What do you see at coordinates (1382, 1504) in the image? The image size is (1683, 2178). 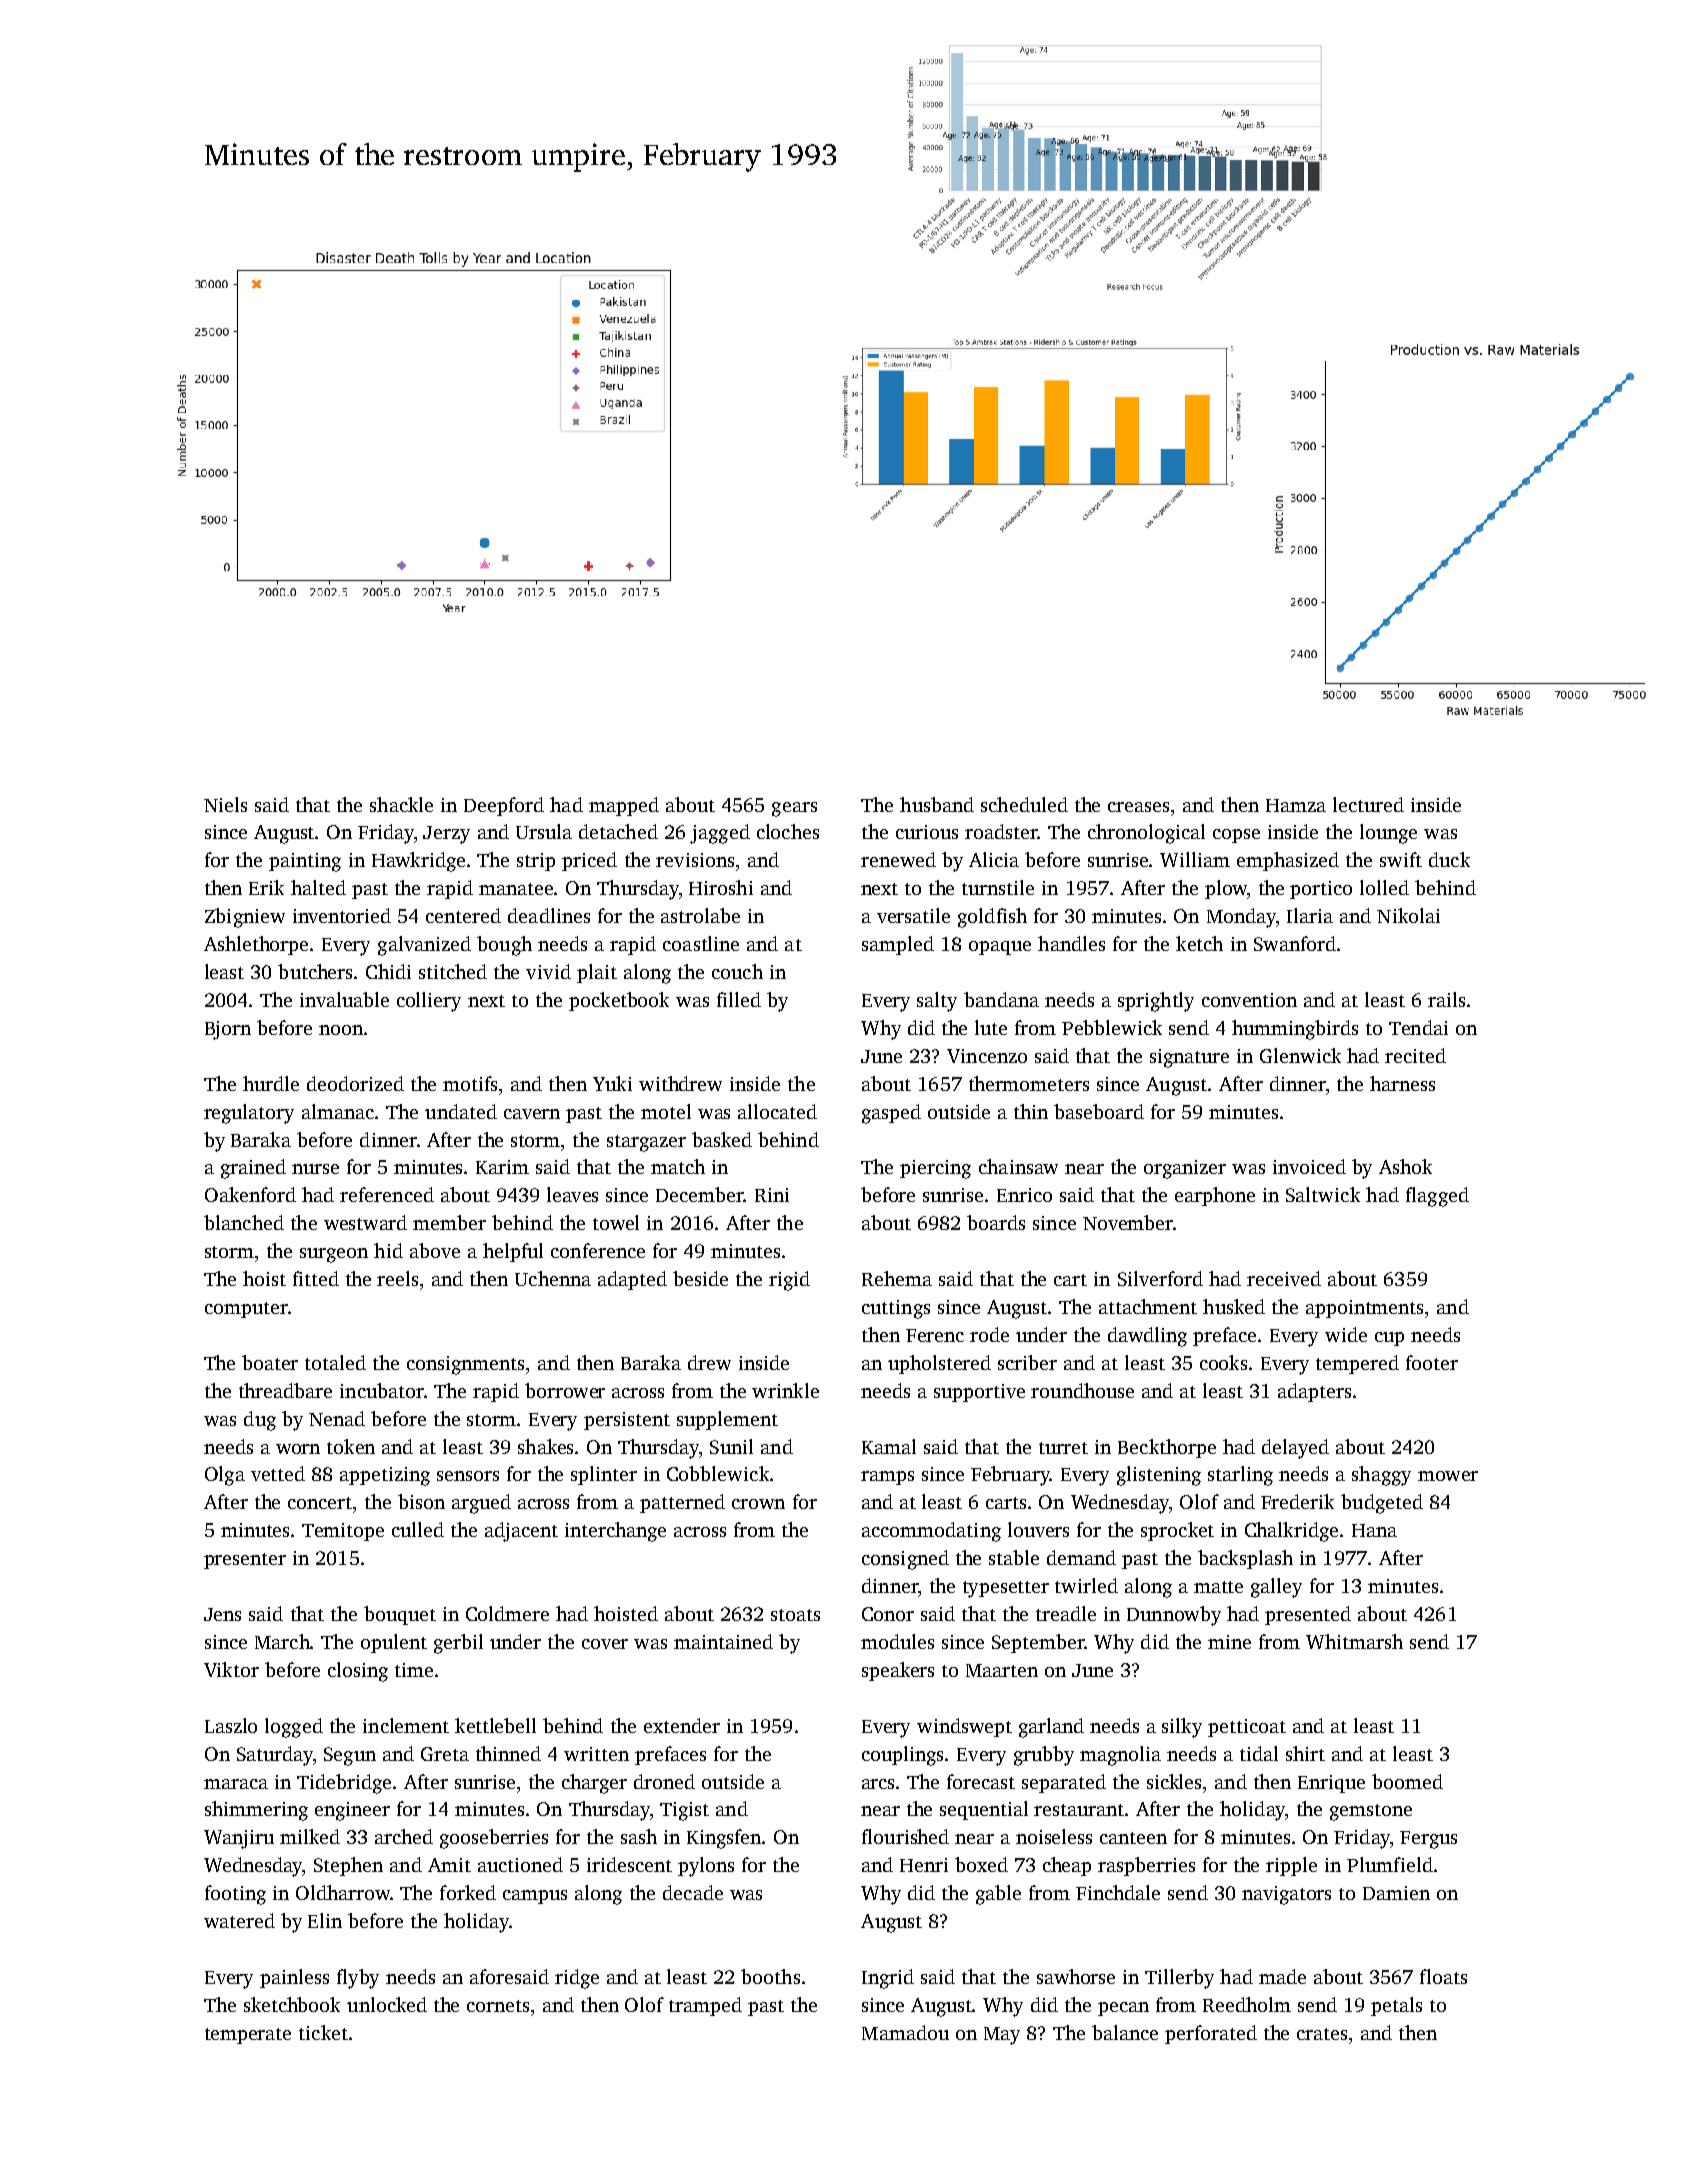 I see `budgeted` at bounding box center [1382, 1504].
